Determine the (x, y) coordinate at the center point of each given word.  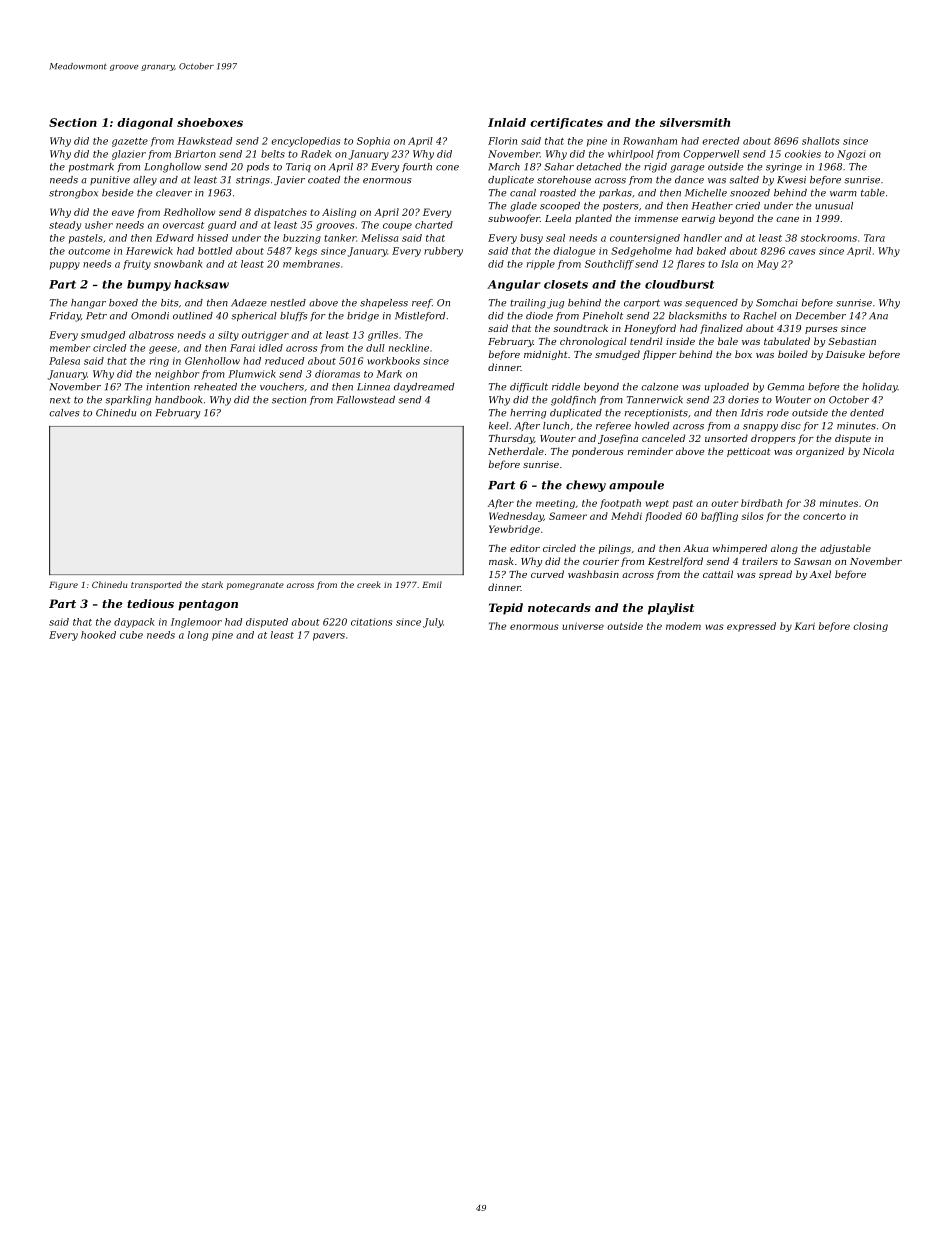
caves (802, 252)
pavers (329, 637)
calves (64, 413)
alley (145, 181)
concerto (824, 516)
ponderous (598, 452)
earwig (698, 219)
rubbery (443, 252)
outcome (89, 251)
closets (566, 284)
